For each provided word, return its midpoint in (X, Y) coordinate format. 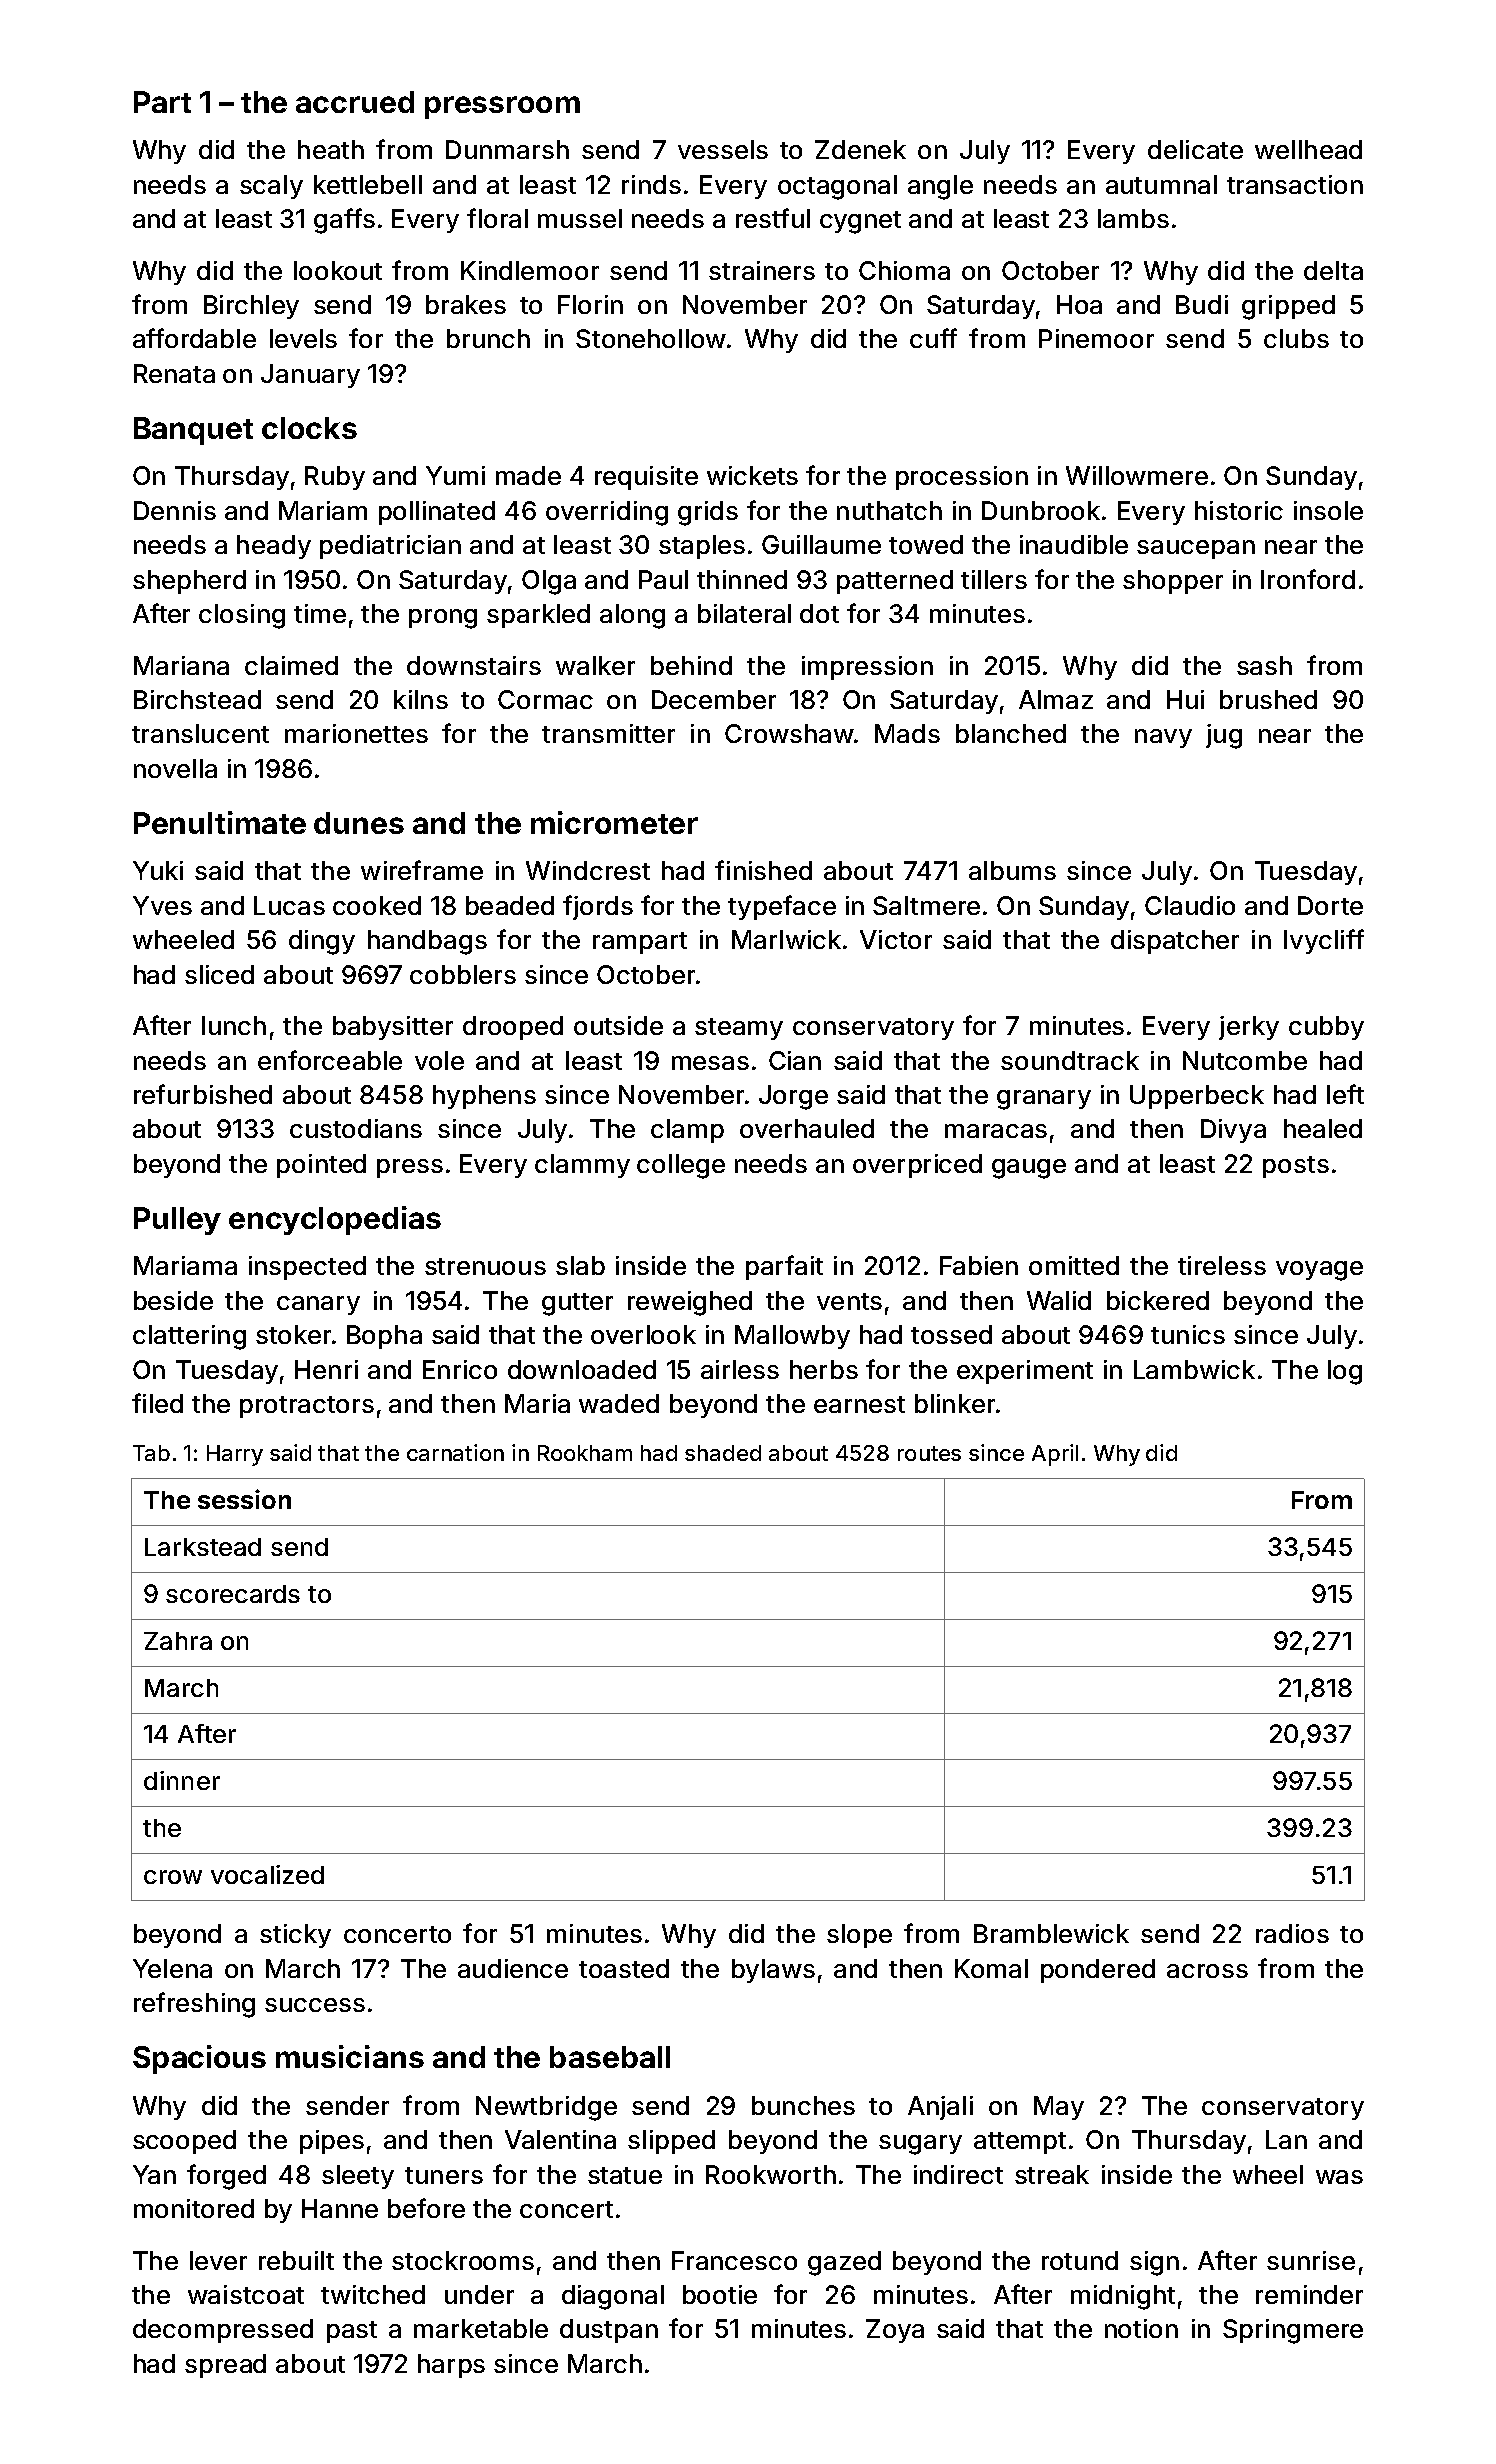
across (1207, 1971)
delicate (1195, 149)
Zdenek (860, 149)
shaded (723, 1453)
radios (1292, 1933)
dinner (182, 1780)
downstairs (474, 665)
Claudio (1190, 905)
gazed (844, 2263)
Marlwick (786, 939)
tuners (444, 2175)
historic (1239, 510)
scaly (271, 187)
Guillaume (821, 544)
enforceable (330, 1060)
